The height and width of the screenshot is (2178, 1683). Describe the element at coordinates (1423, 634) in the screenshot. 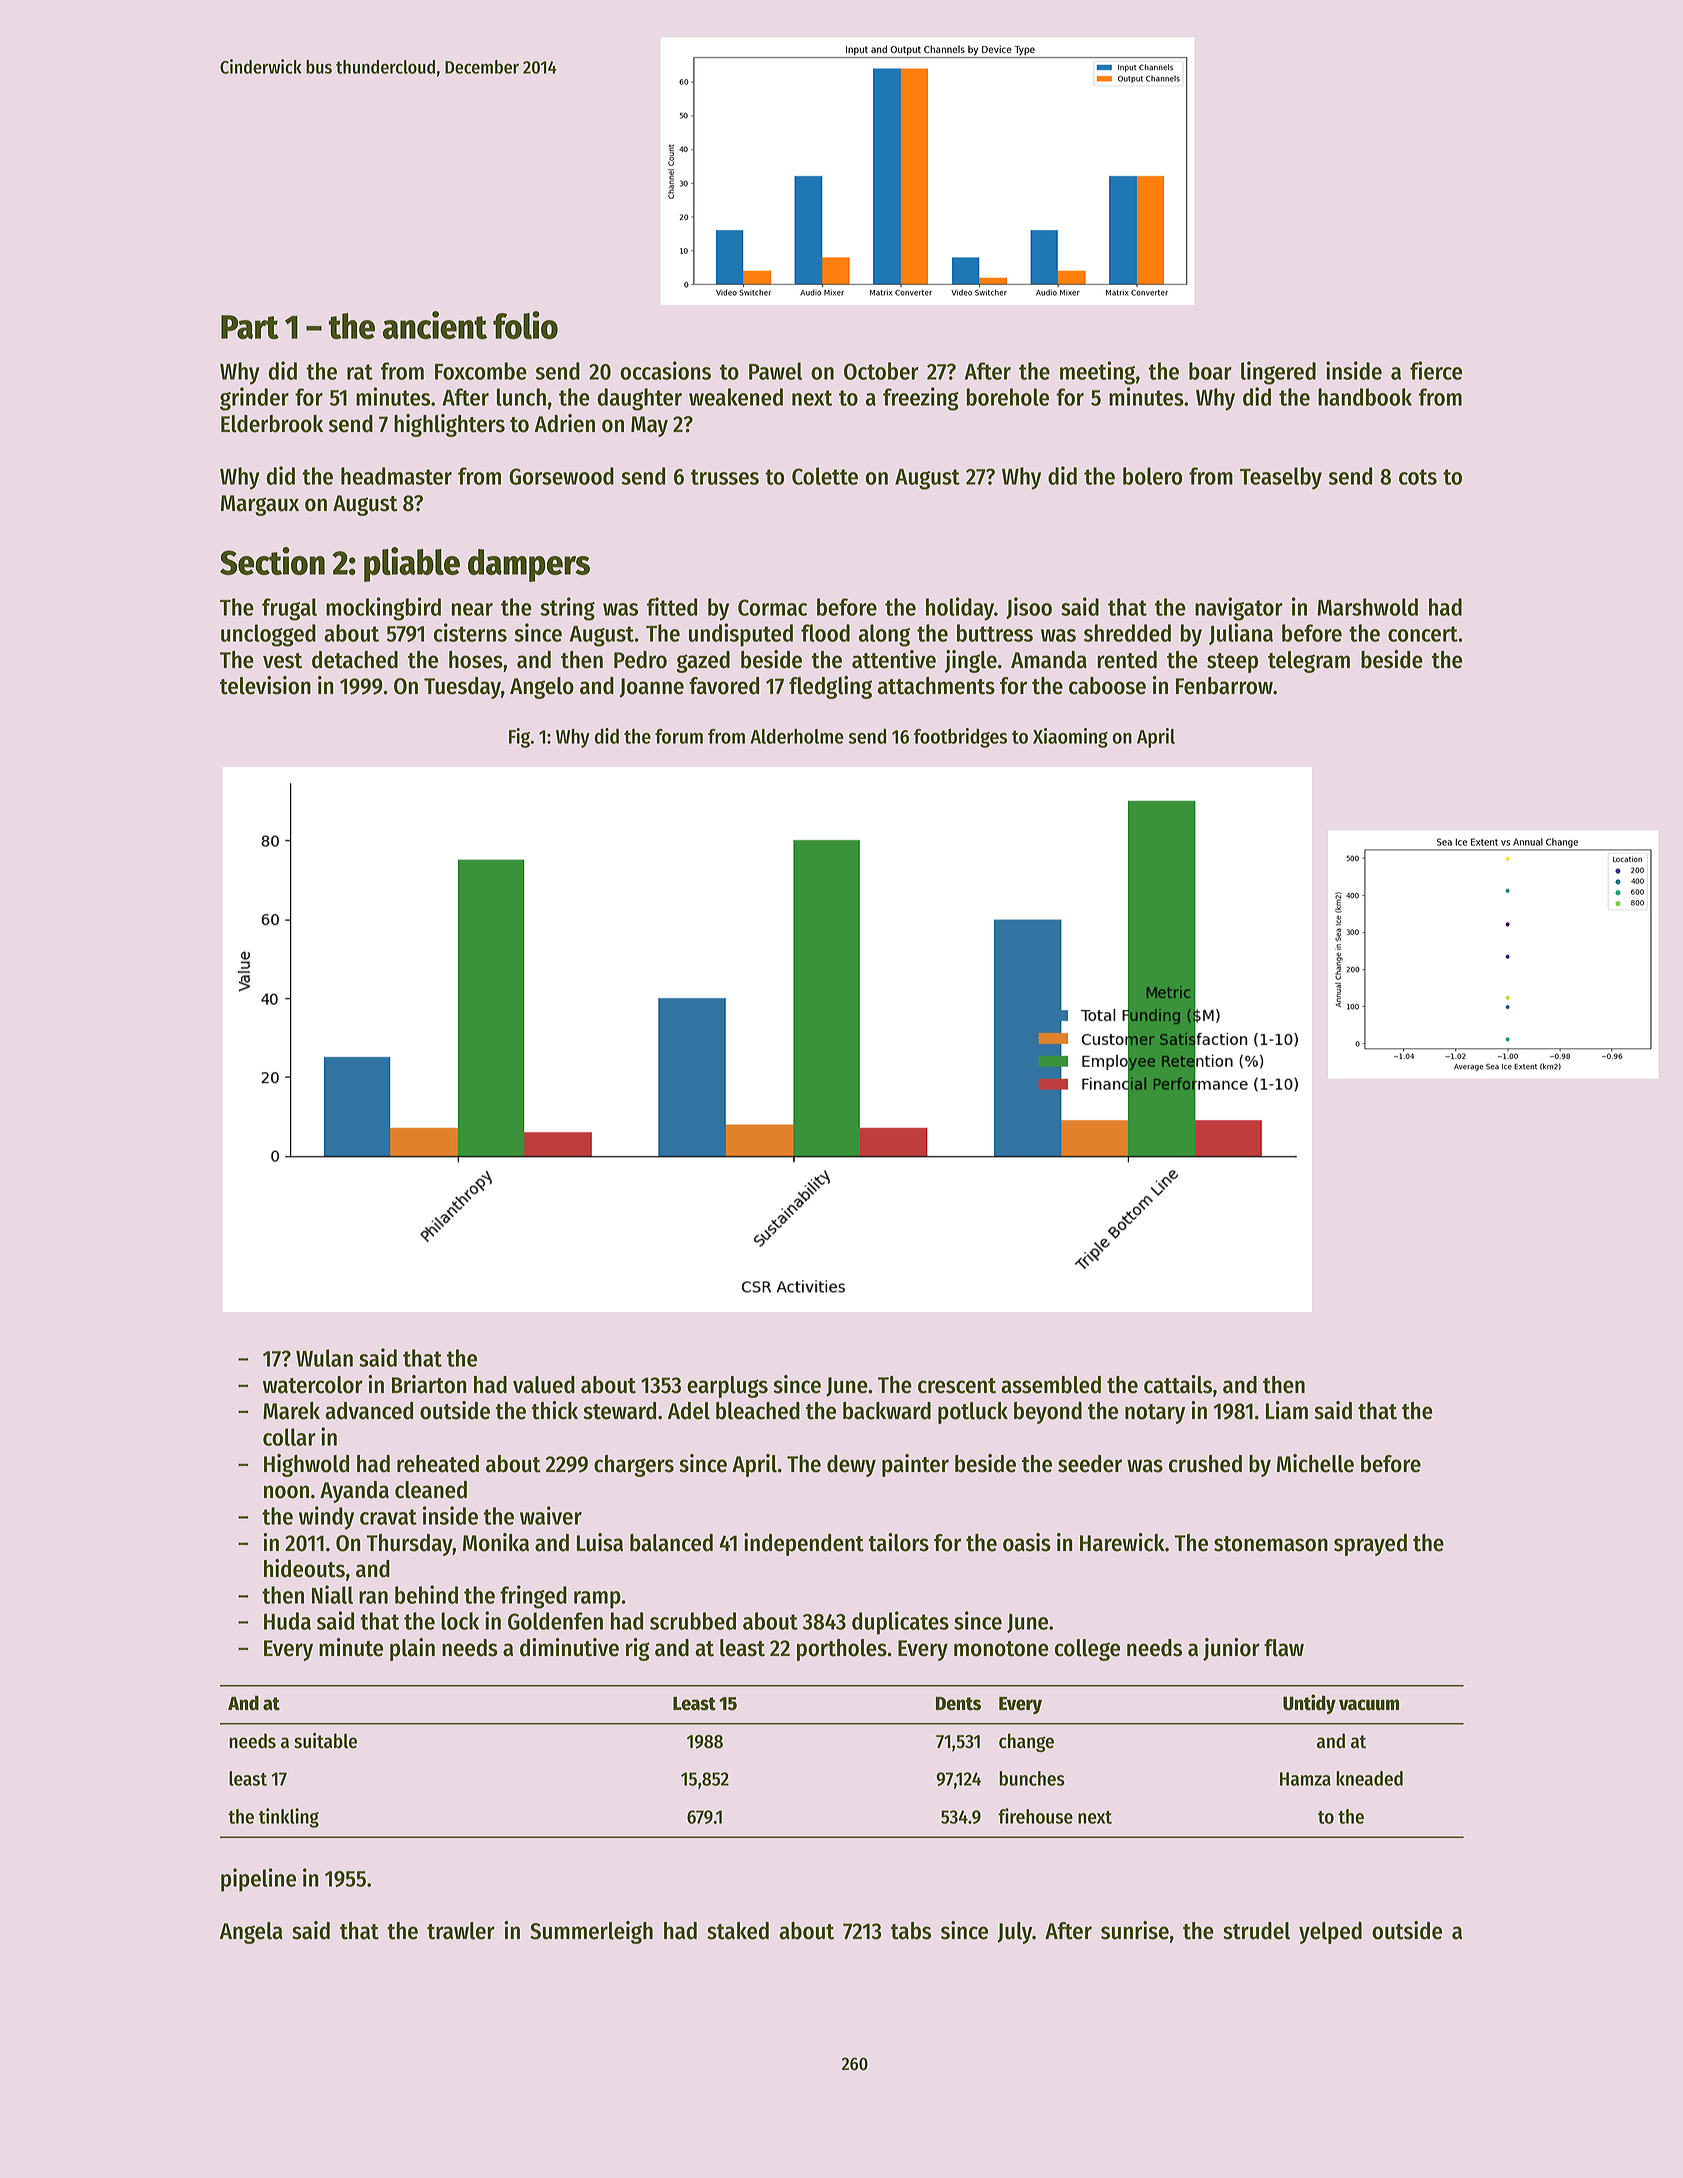

I see `concert` at that location.
